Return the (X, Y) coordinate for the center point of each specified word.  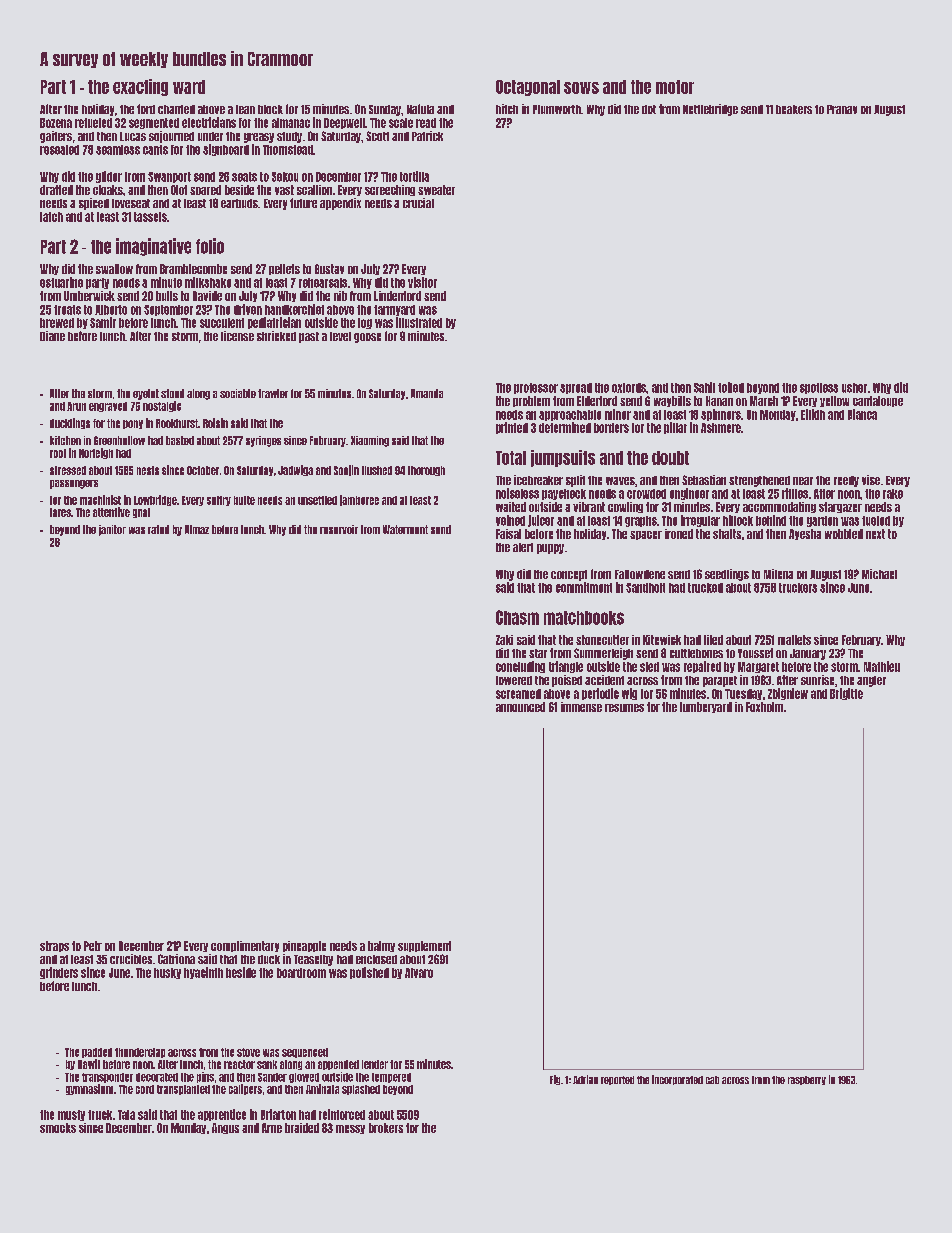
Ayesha (805, 534)
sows (581, 88)
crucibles (131, 959)
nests (148, 470)
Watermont (405, 529)
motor (675, 87)
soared (205, 190)
